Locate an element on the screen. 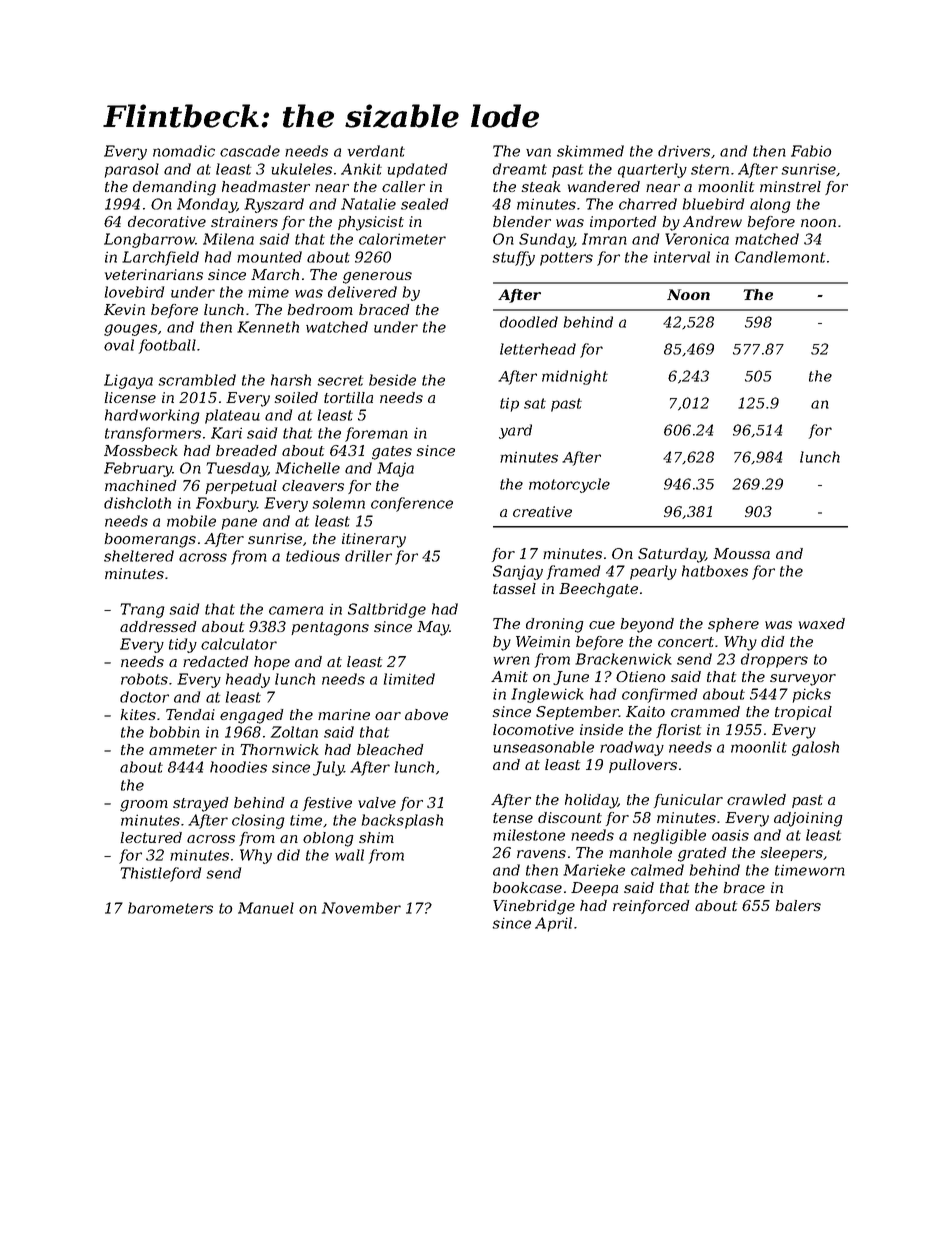 Image resolution: width=952 pixels, height=1233 pixels. bluebird is located at coordinates (713, 204).
